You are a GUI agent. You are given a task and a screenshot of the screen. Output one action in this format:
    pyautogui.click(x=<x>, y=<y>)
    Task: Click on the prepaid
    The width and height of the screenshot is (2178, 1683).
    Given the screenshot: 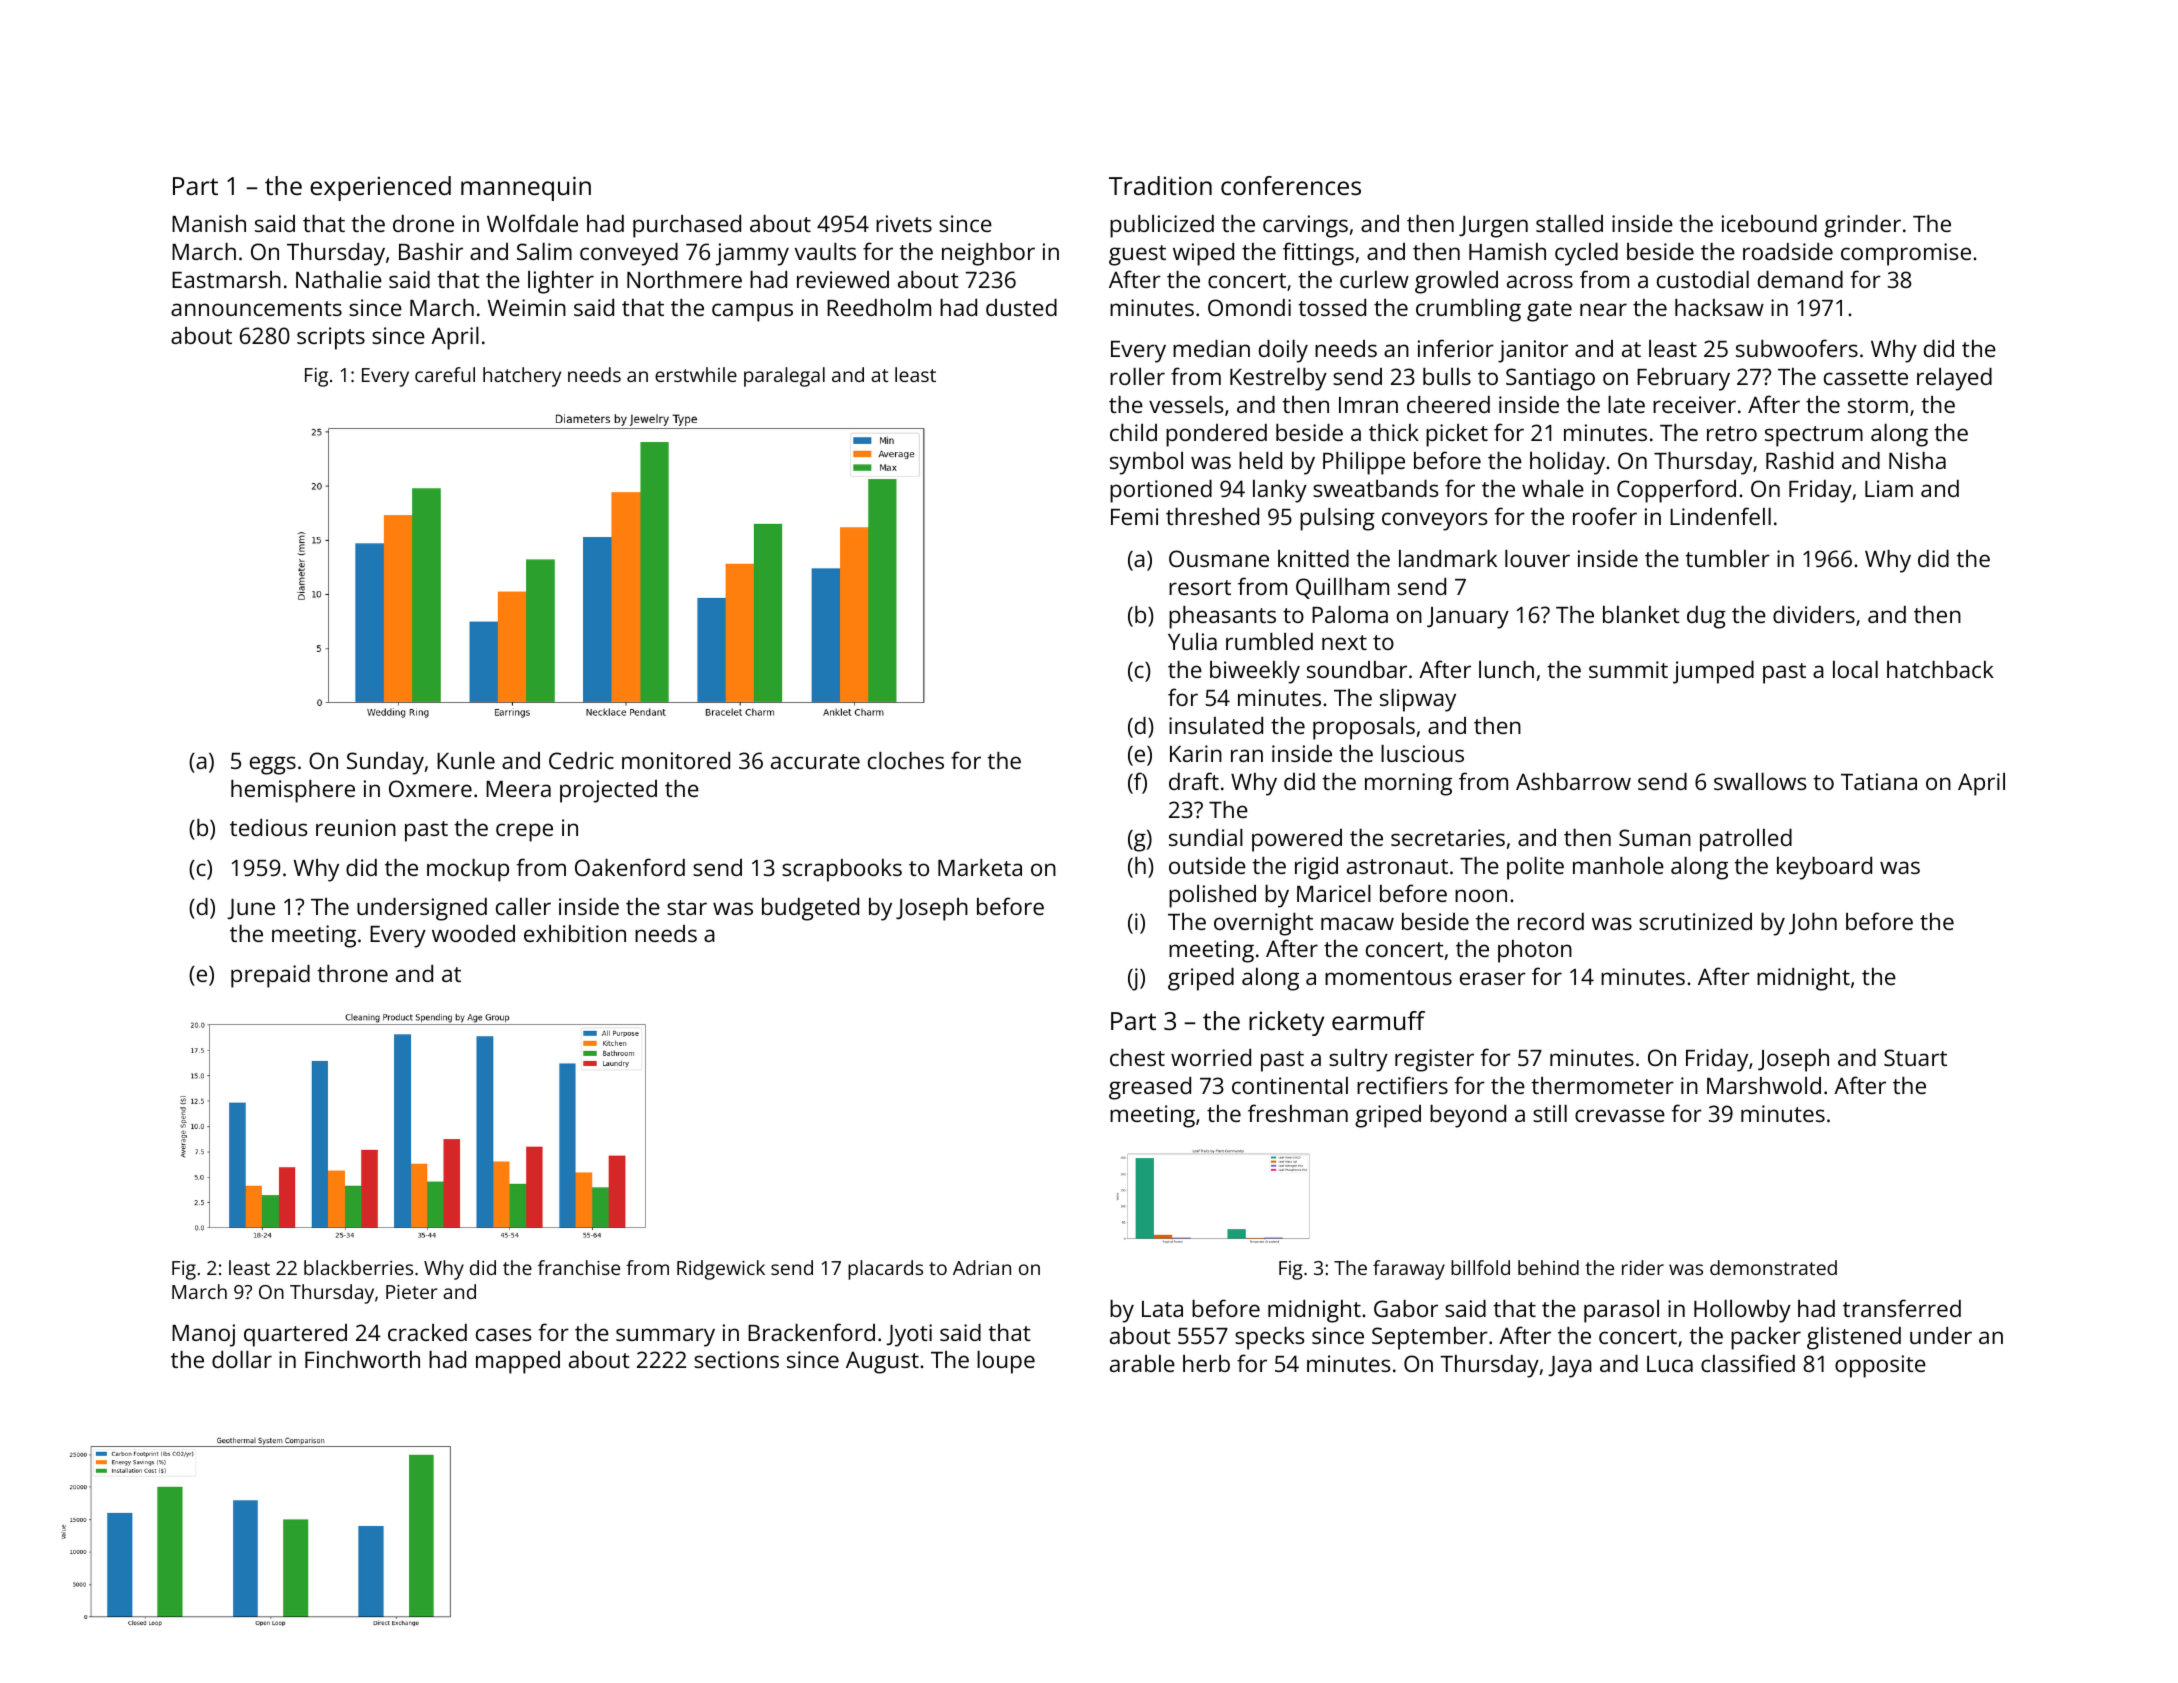 What is the action you would take?
    pyautogui.click(x=270, y=976)
